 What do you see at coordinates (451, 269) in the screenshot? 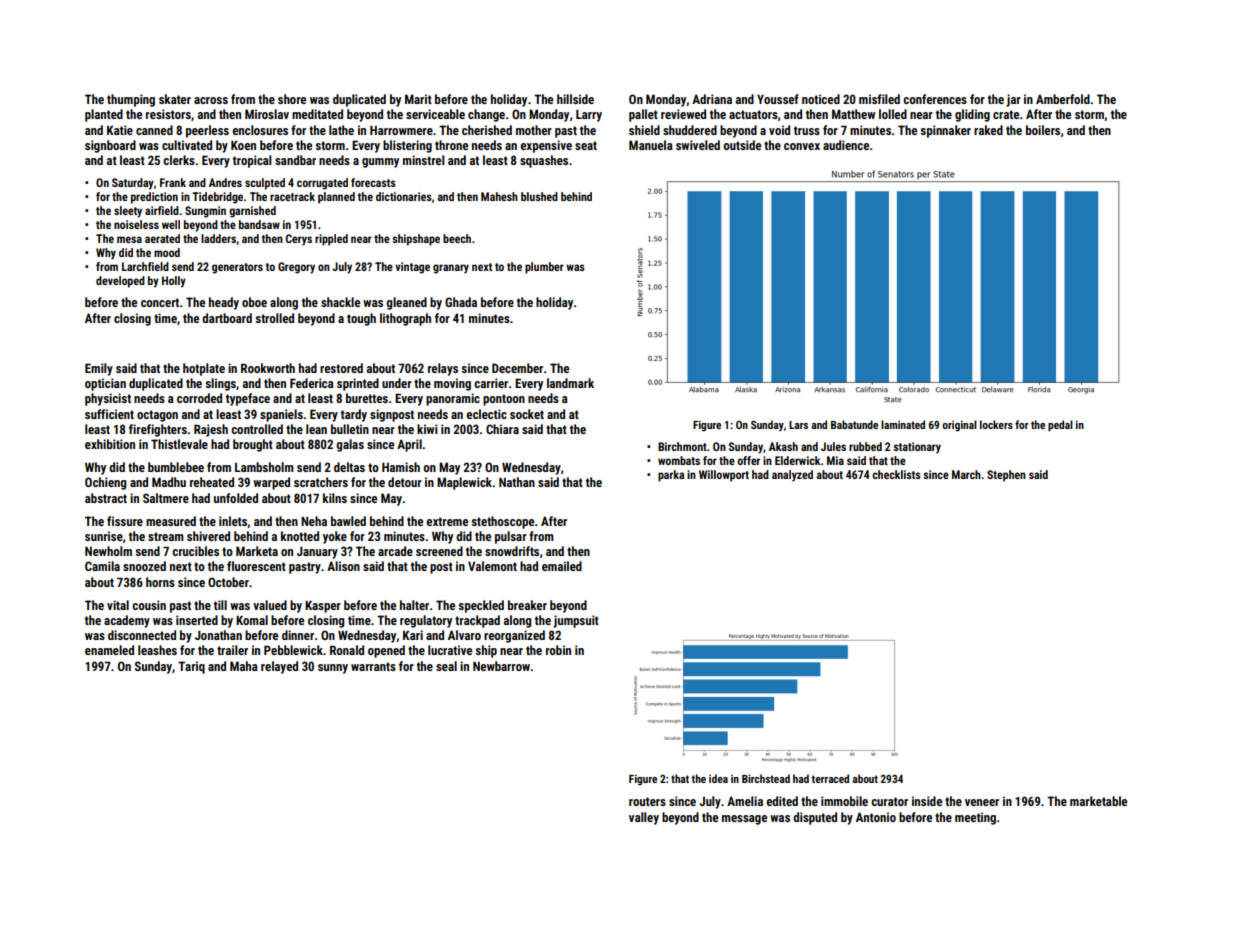
I see `granary` at bounding box center [451, 269].
